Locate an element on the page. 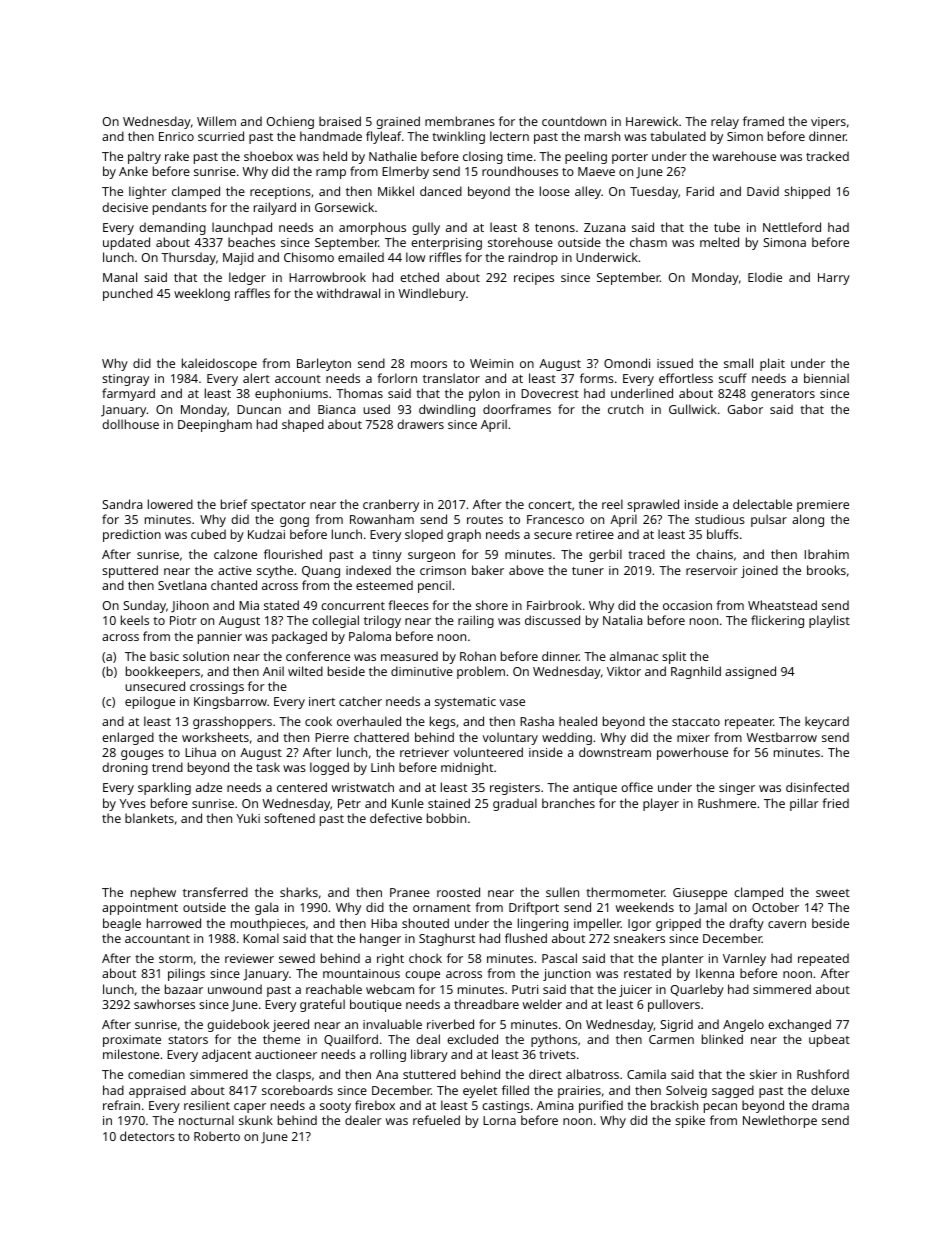  tabulated is located at coordinates (678, 136).
